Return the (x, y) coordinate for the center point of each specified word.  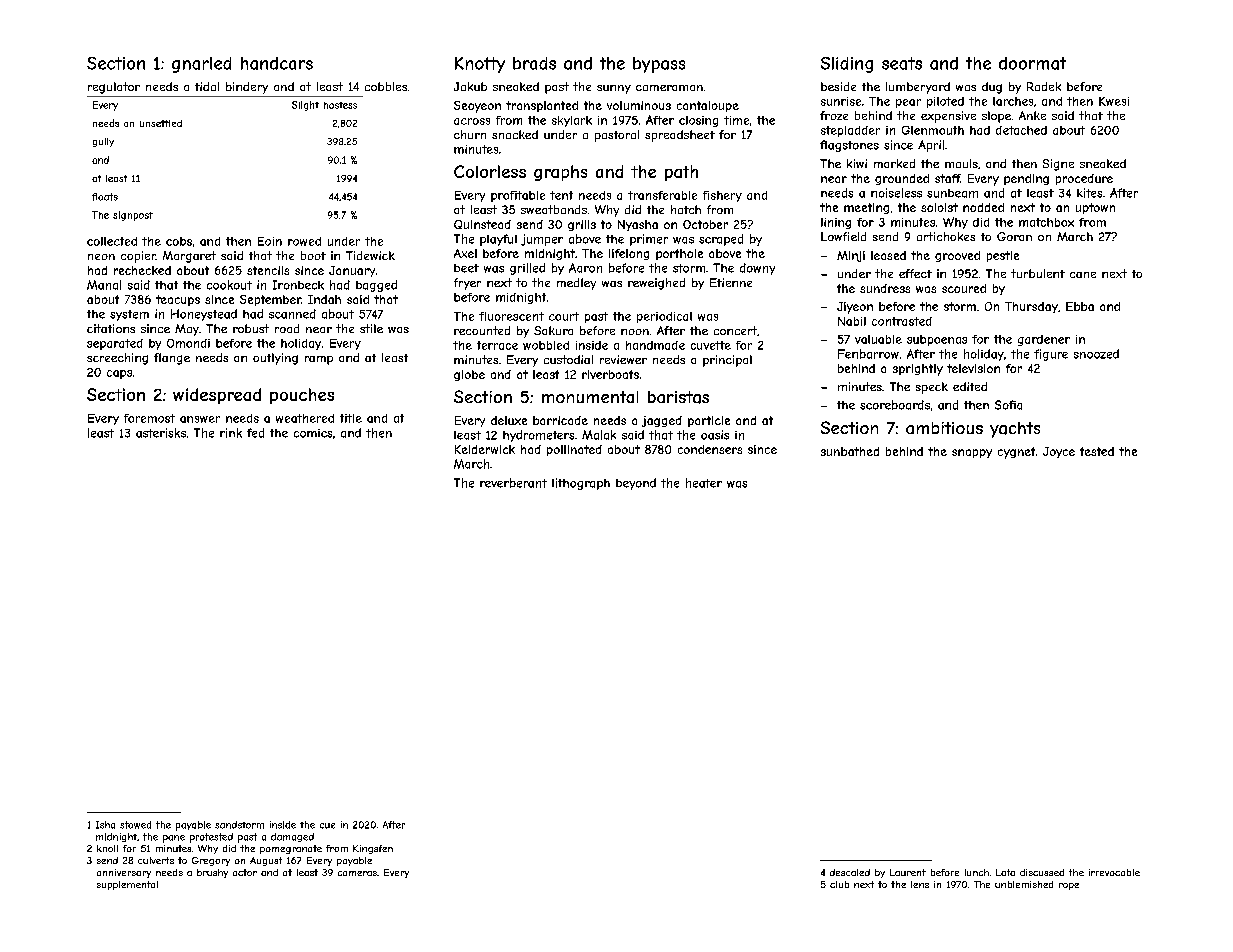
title (351, 418)
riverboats (610, 374)
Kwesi (1114, 101)
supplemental (127, 885)
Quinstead (482, 224)
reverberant (513, 483)
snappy (972, 453)
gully (103, 142)
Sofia (1008, 405)
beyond (636, 484)
